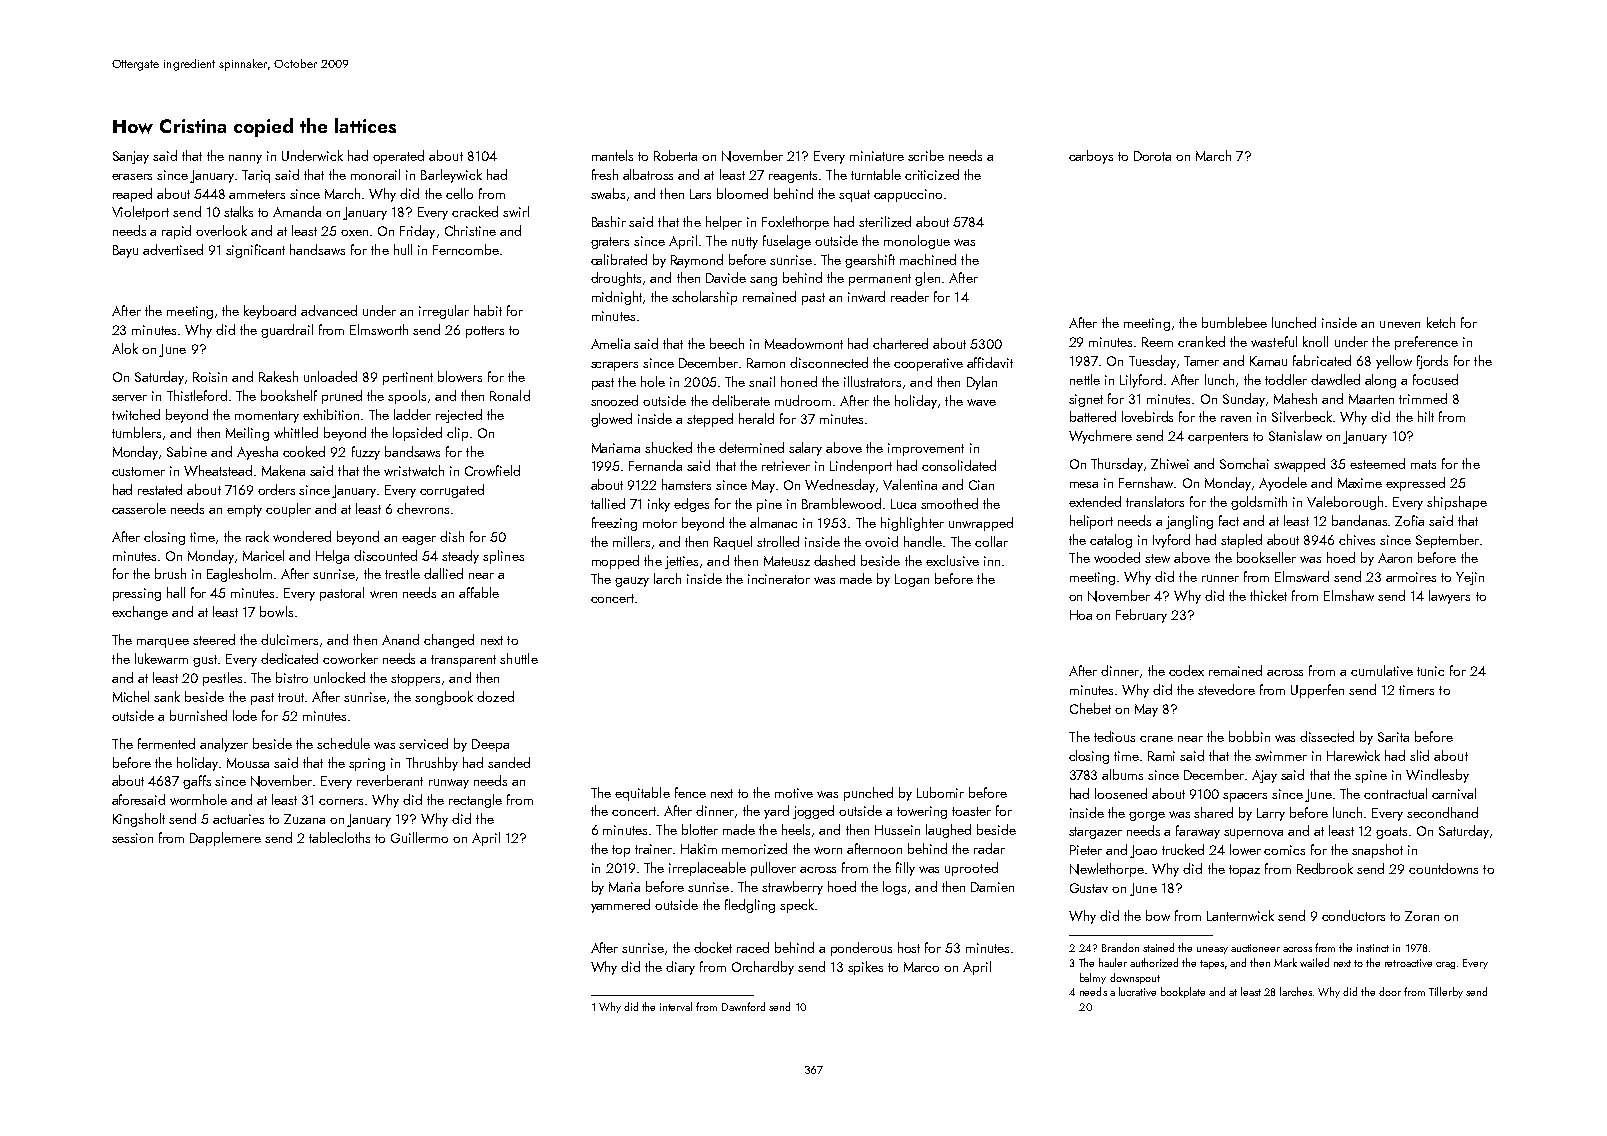 The width and height of the screenshot is (1607, 1136). Describe the element at coordinates (877, 156) in the screenshot. I see `miniature` at that location.
